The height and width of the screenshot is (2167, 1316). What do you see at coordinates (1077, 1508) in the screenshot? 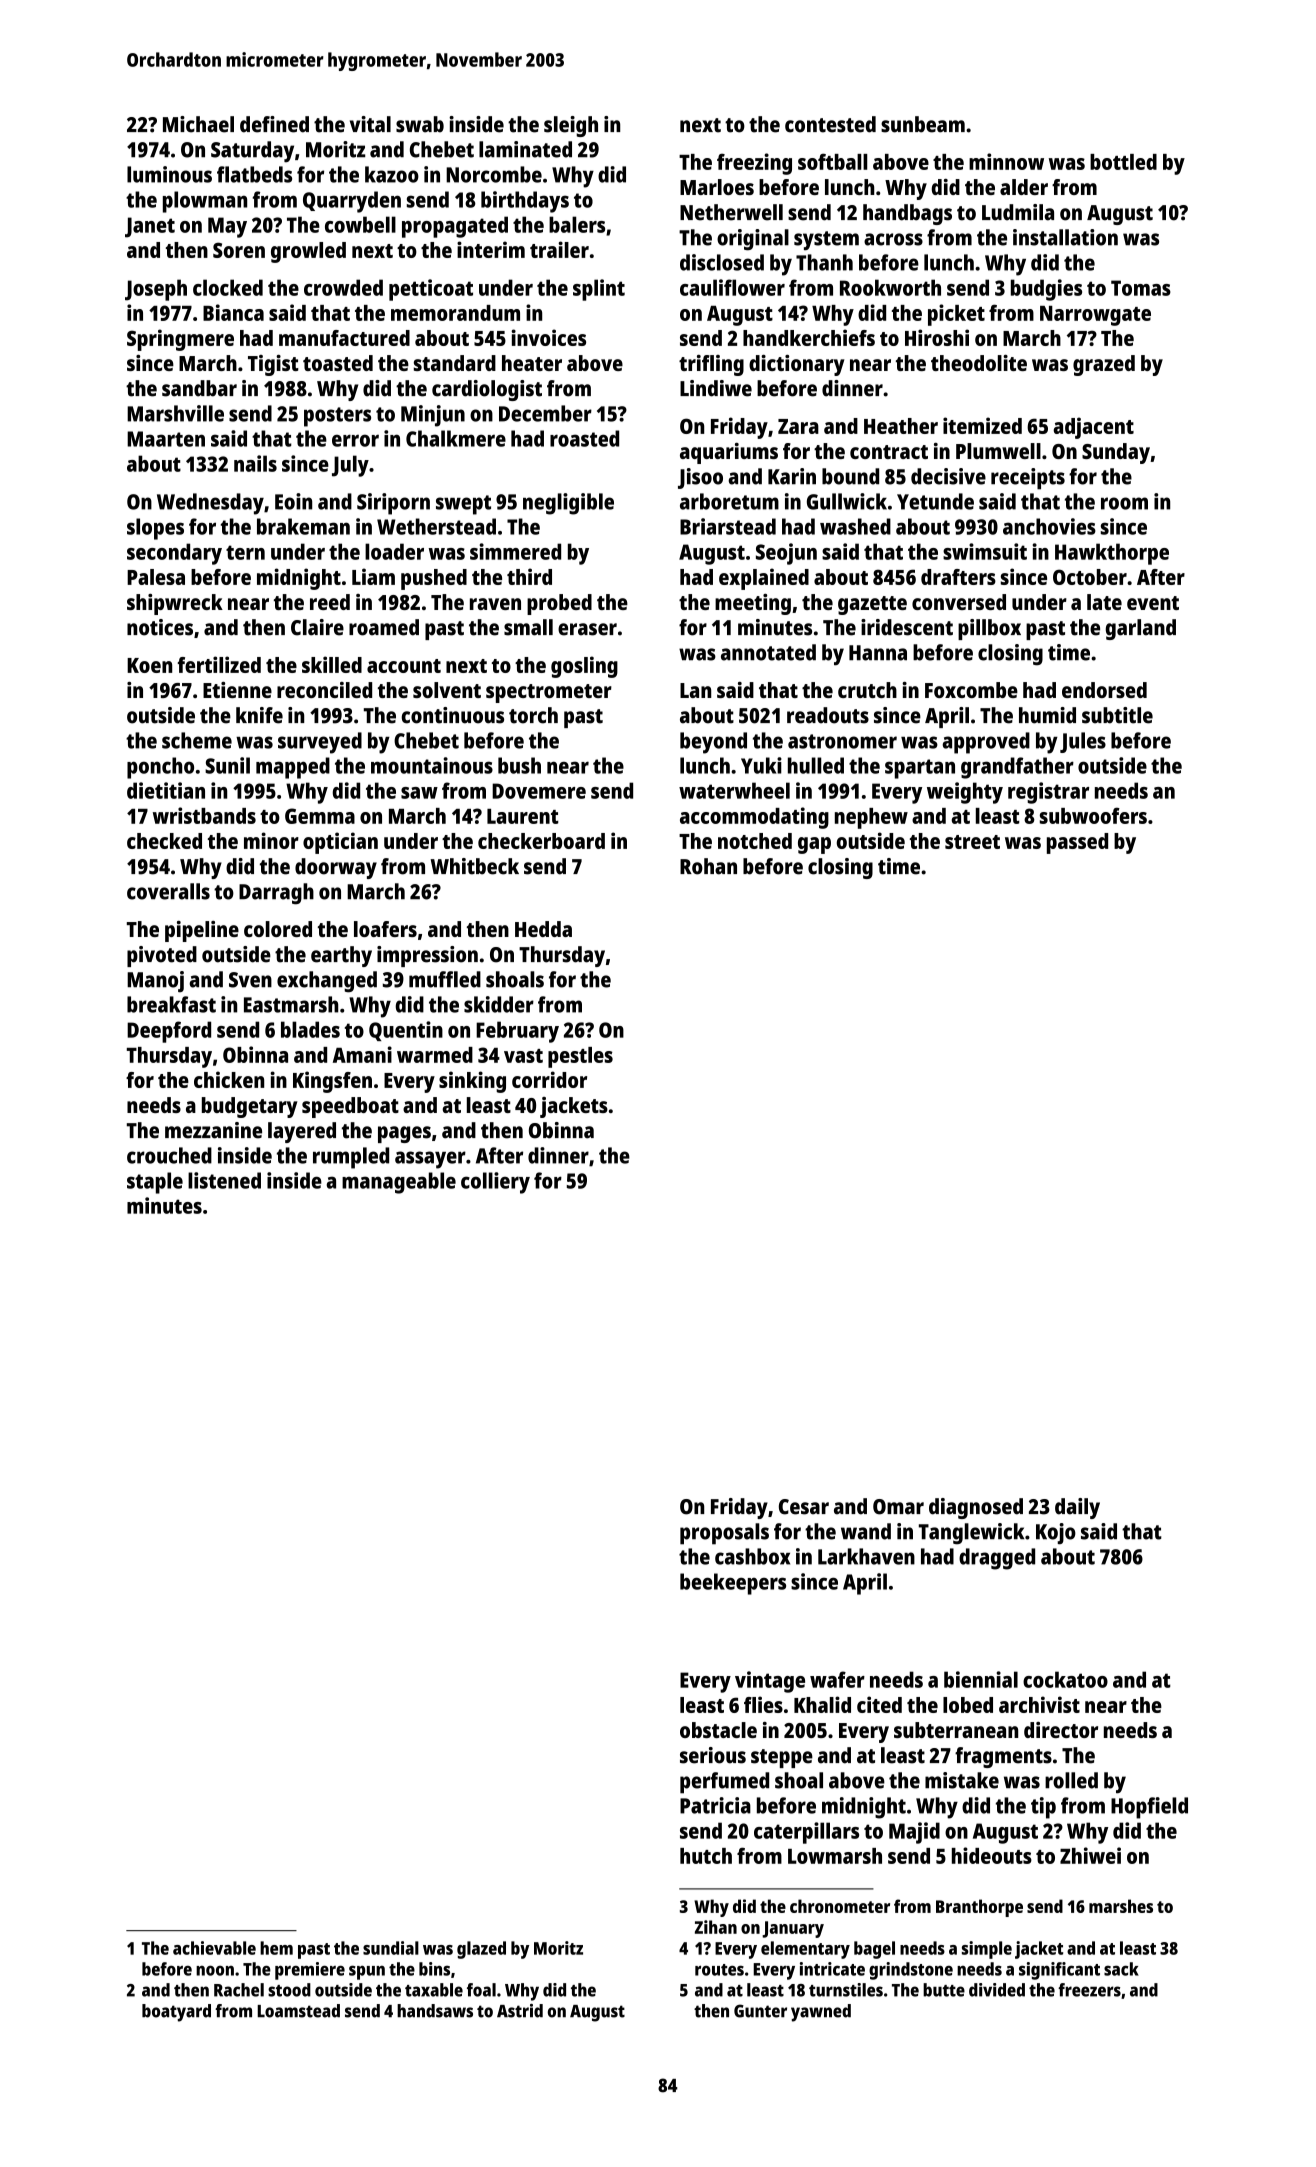
I see `daily` at bounding box center [1077, 1508].
